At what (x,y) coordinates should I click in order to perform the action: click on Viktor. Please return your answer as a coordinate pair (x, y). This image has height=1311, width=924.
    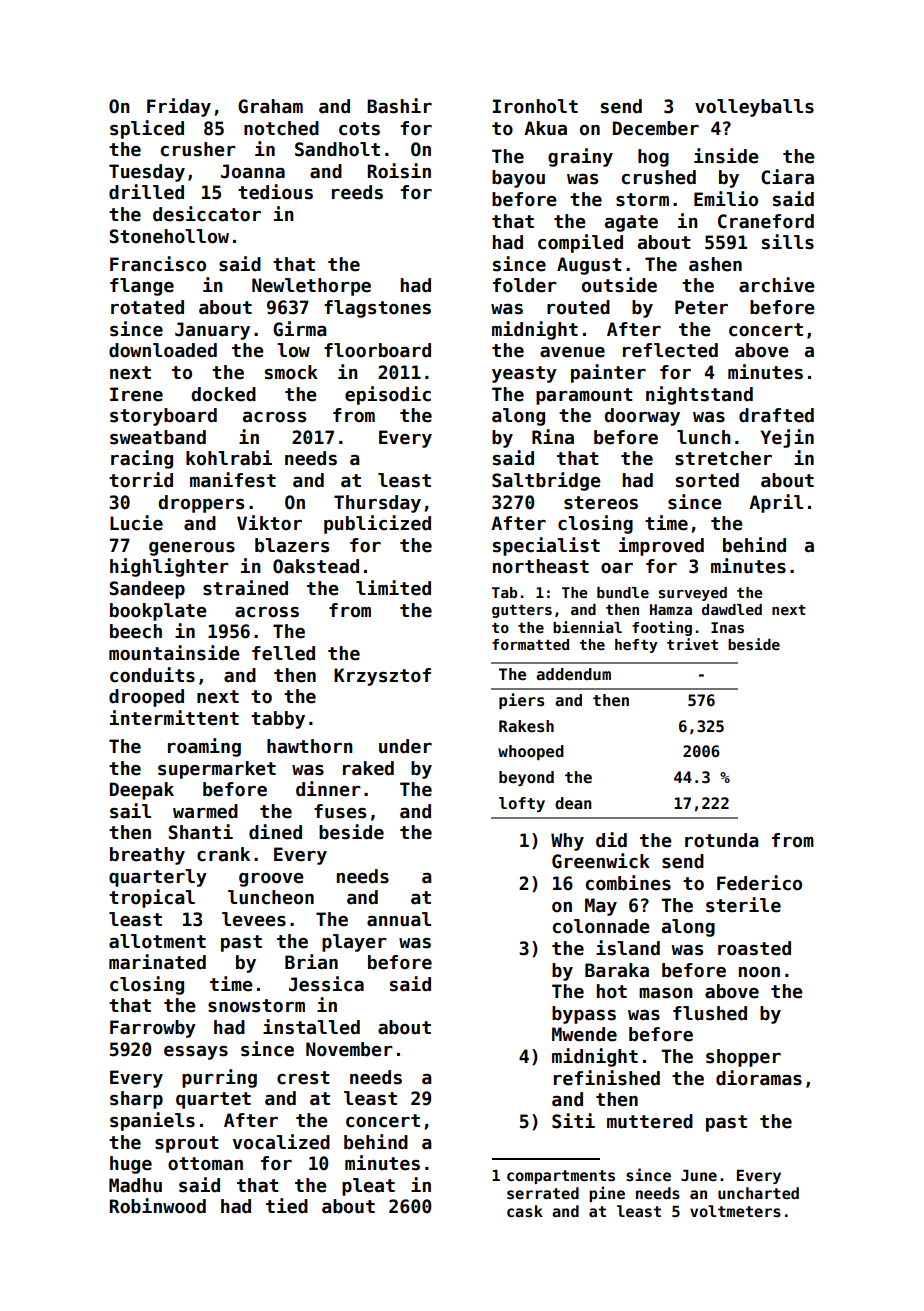
    Looking at the image, I should click on (269, 523).
